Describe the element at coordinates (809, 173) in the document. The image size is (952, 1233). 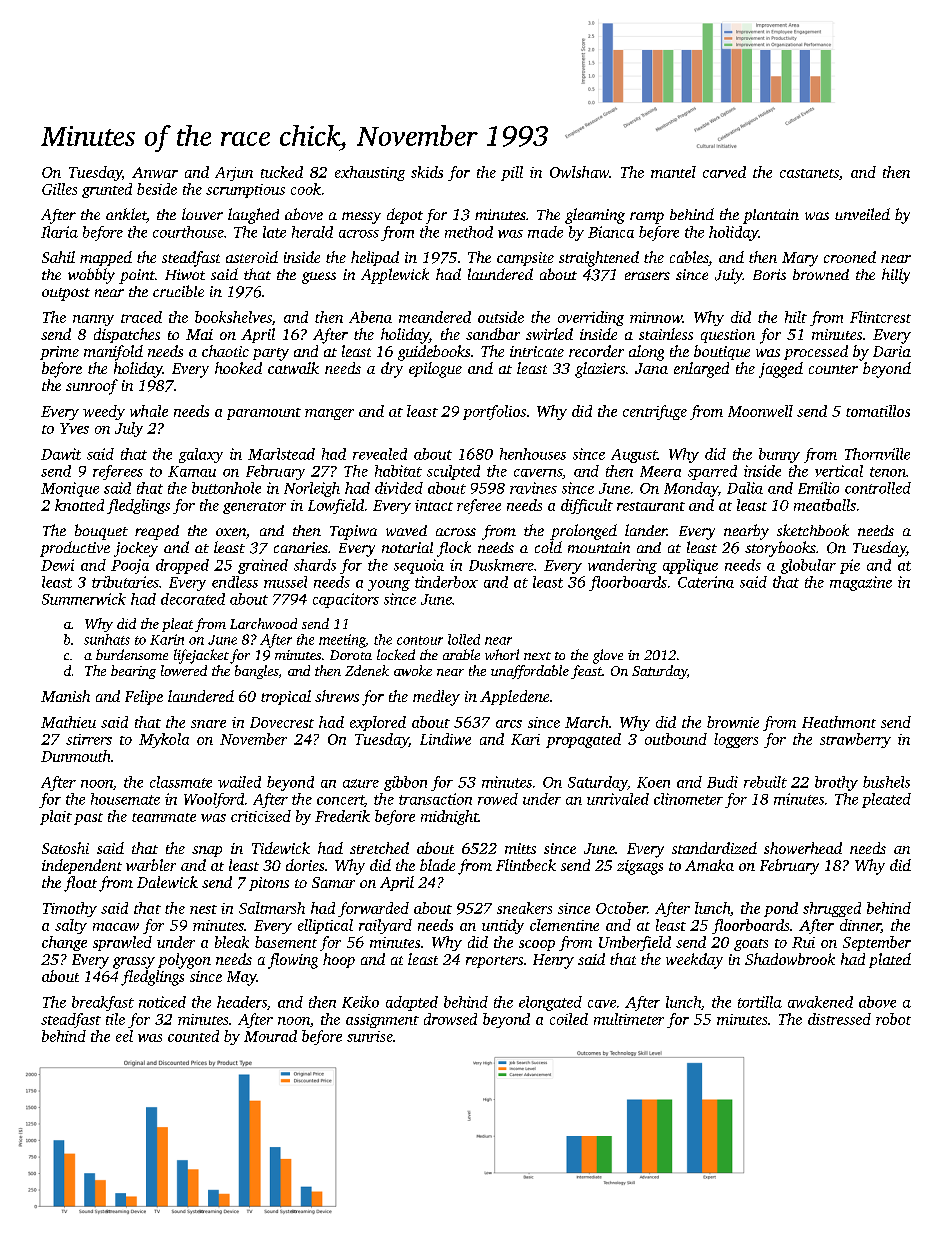
I see `castanets` at that location.
